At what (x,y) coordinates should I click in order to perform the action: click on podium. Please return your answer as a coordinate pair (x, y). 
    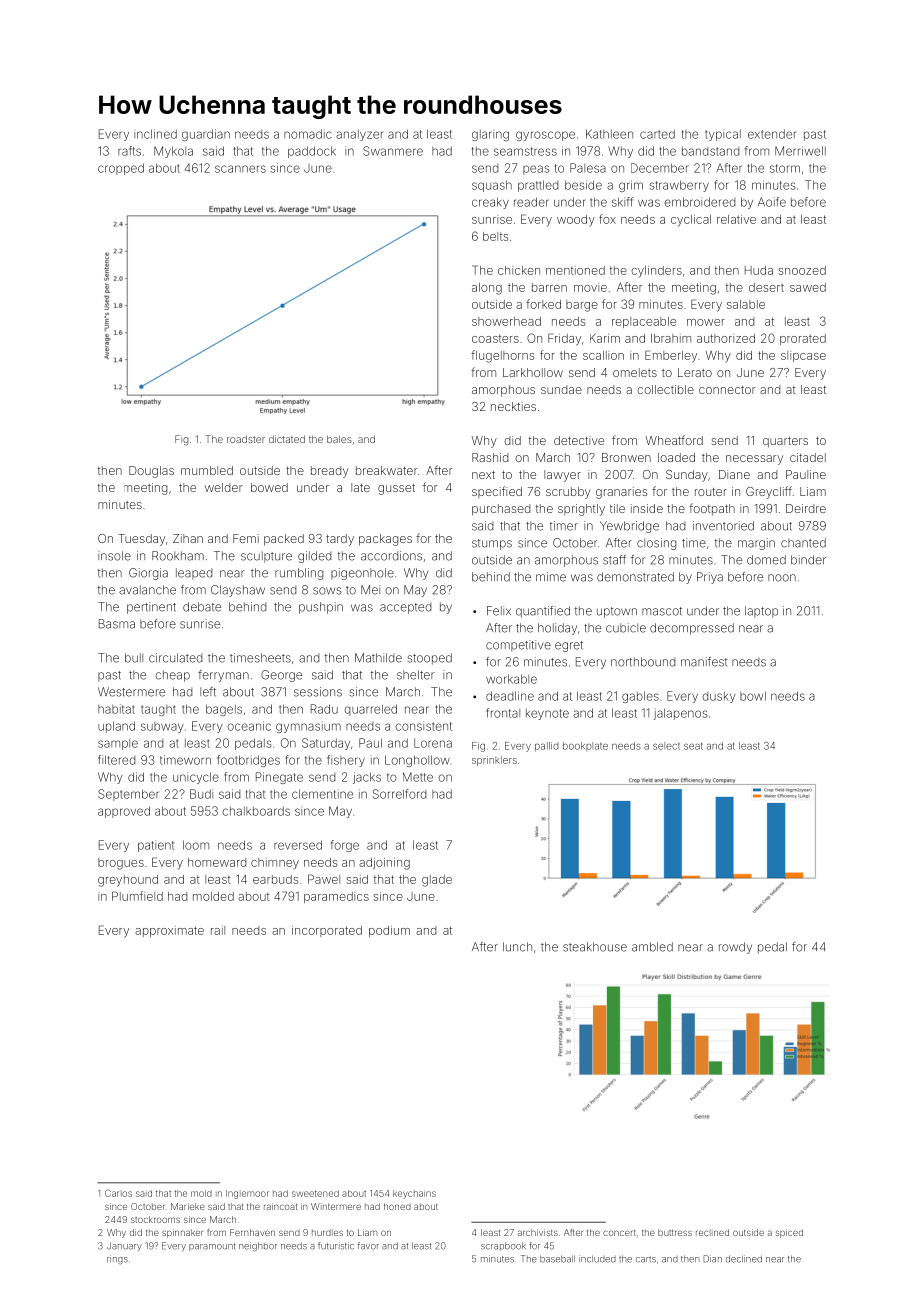
    Looking at the image, I should click on (389, 931).
